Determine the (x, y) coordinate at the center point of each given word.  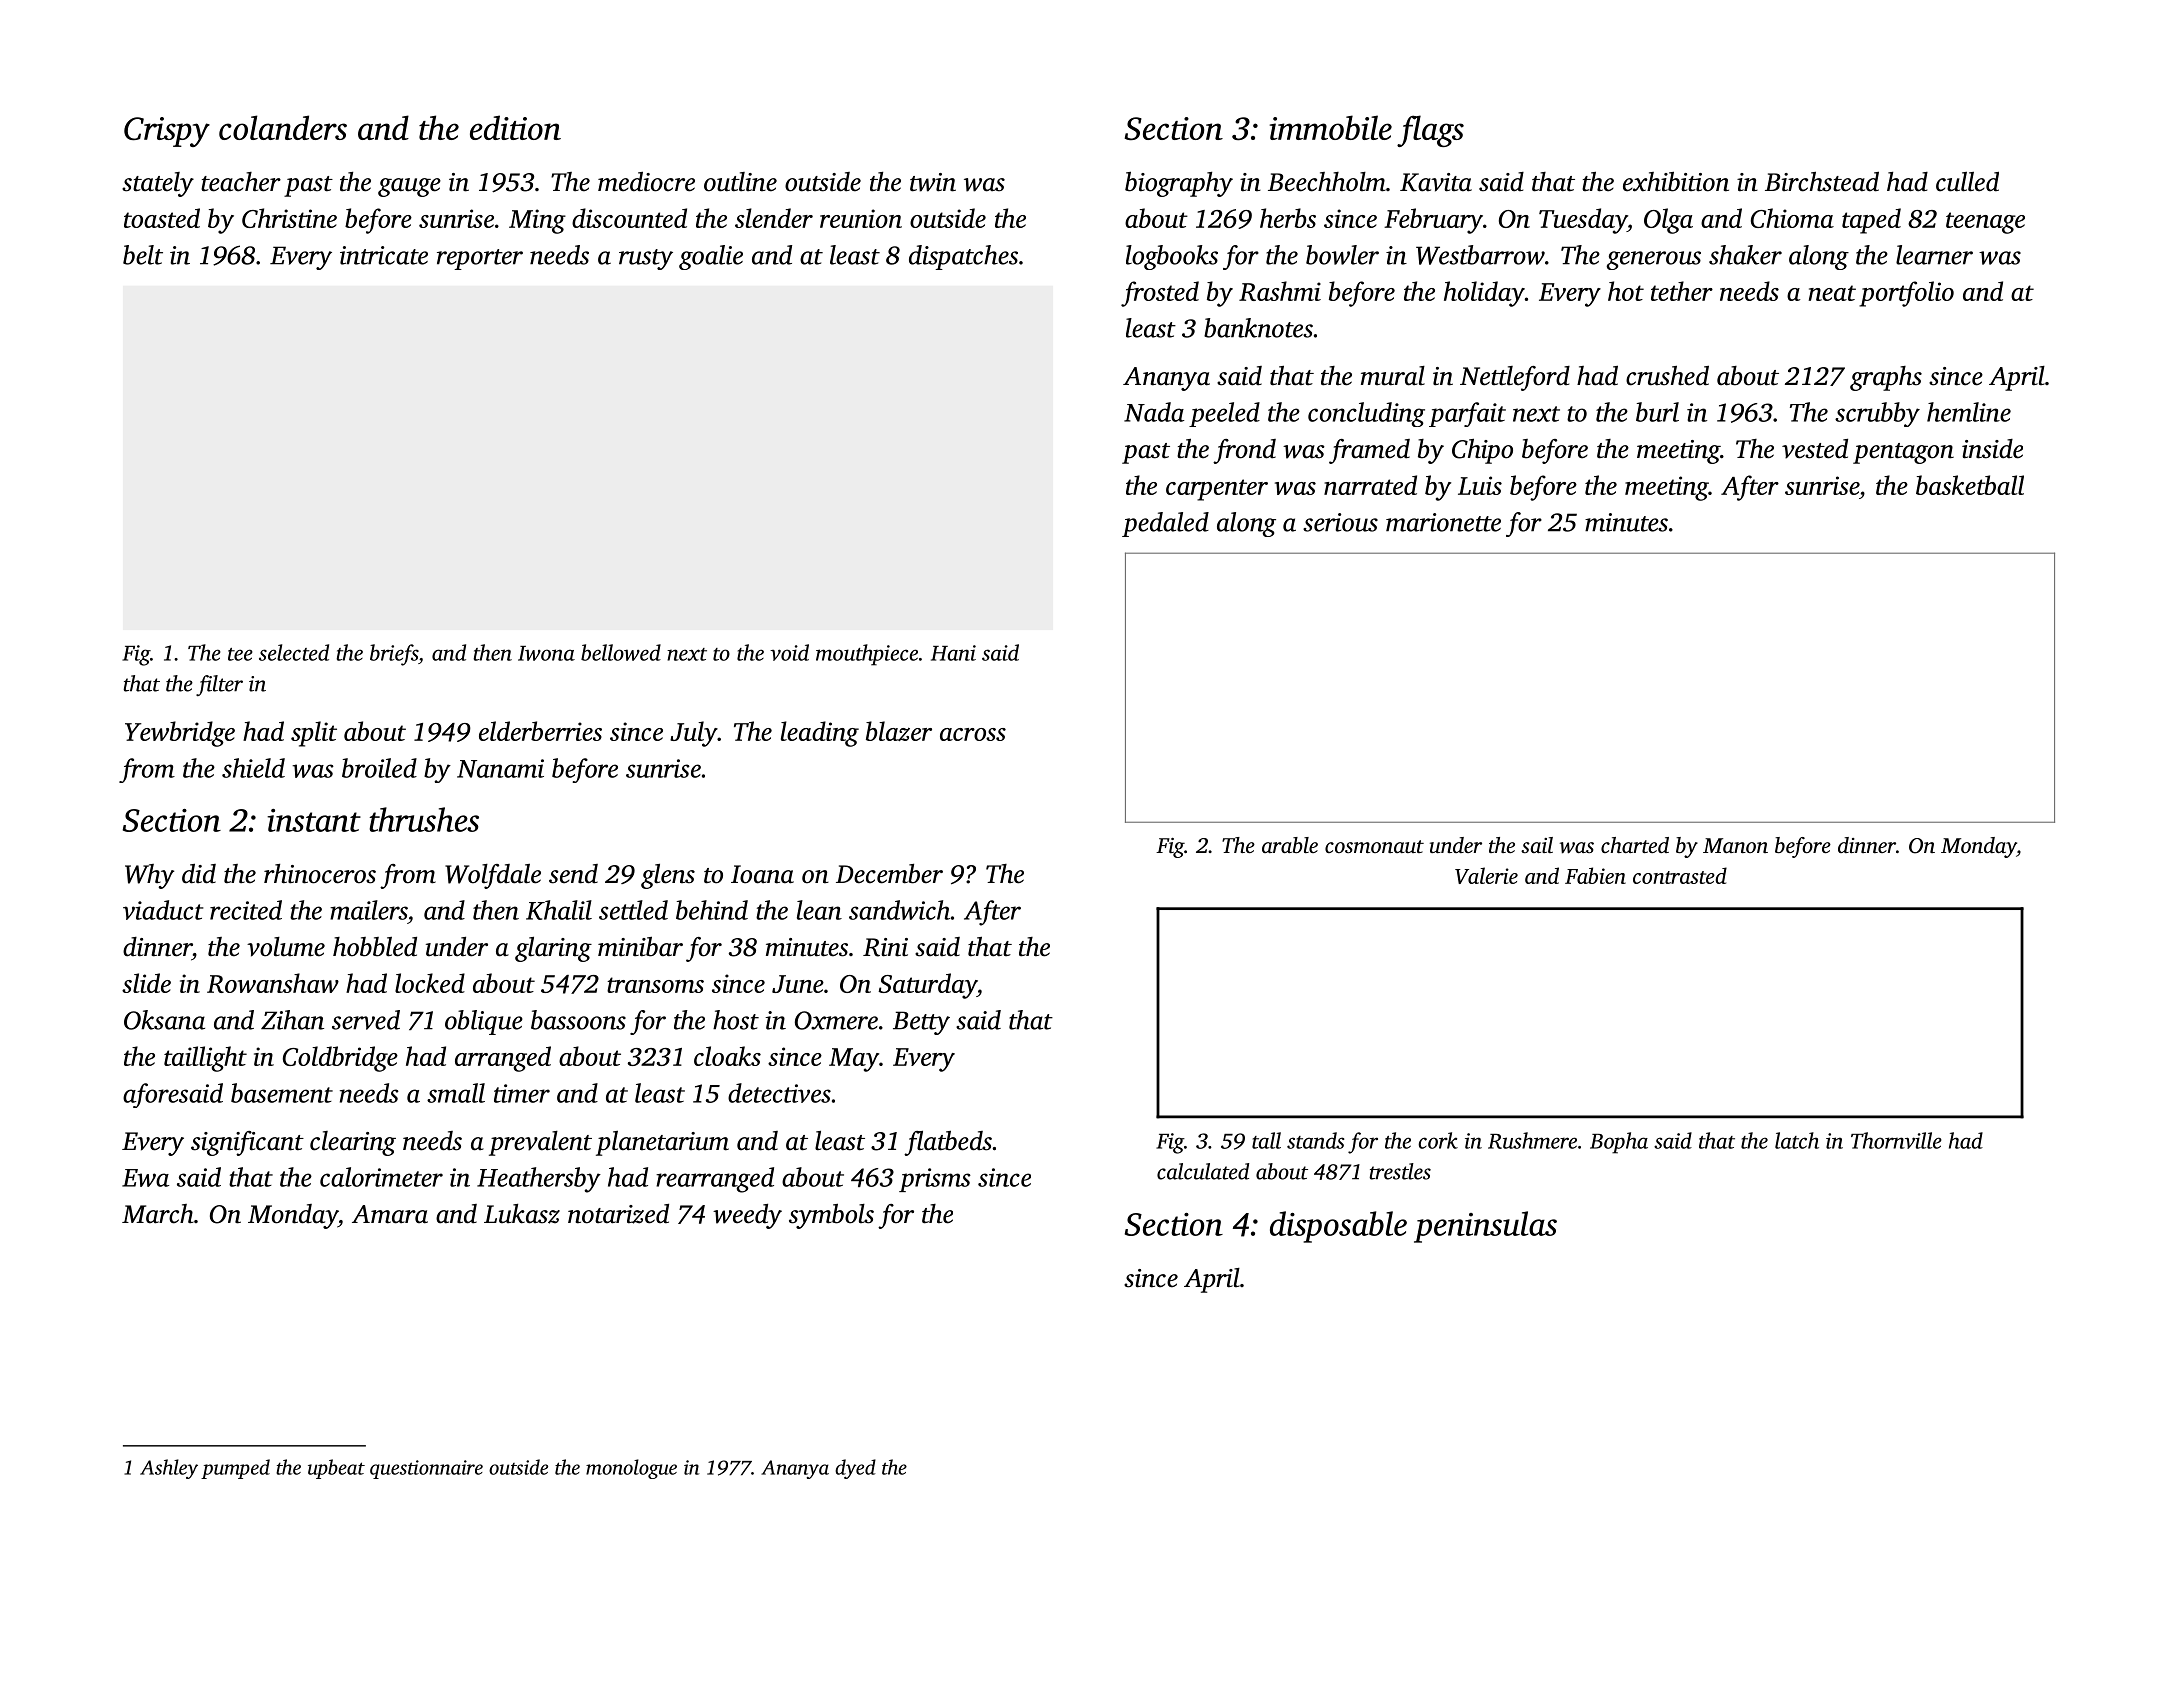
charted (1635, 845)
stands (1315, 1140)
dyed (855, 1469)
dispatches (963, 257)
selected (294, 652)
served (366, 1020)
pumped (235, 1469)
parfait (1467, 414)
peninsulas (1485, 1227)
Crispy (167, 132)
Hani (953, 653)
